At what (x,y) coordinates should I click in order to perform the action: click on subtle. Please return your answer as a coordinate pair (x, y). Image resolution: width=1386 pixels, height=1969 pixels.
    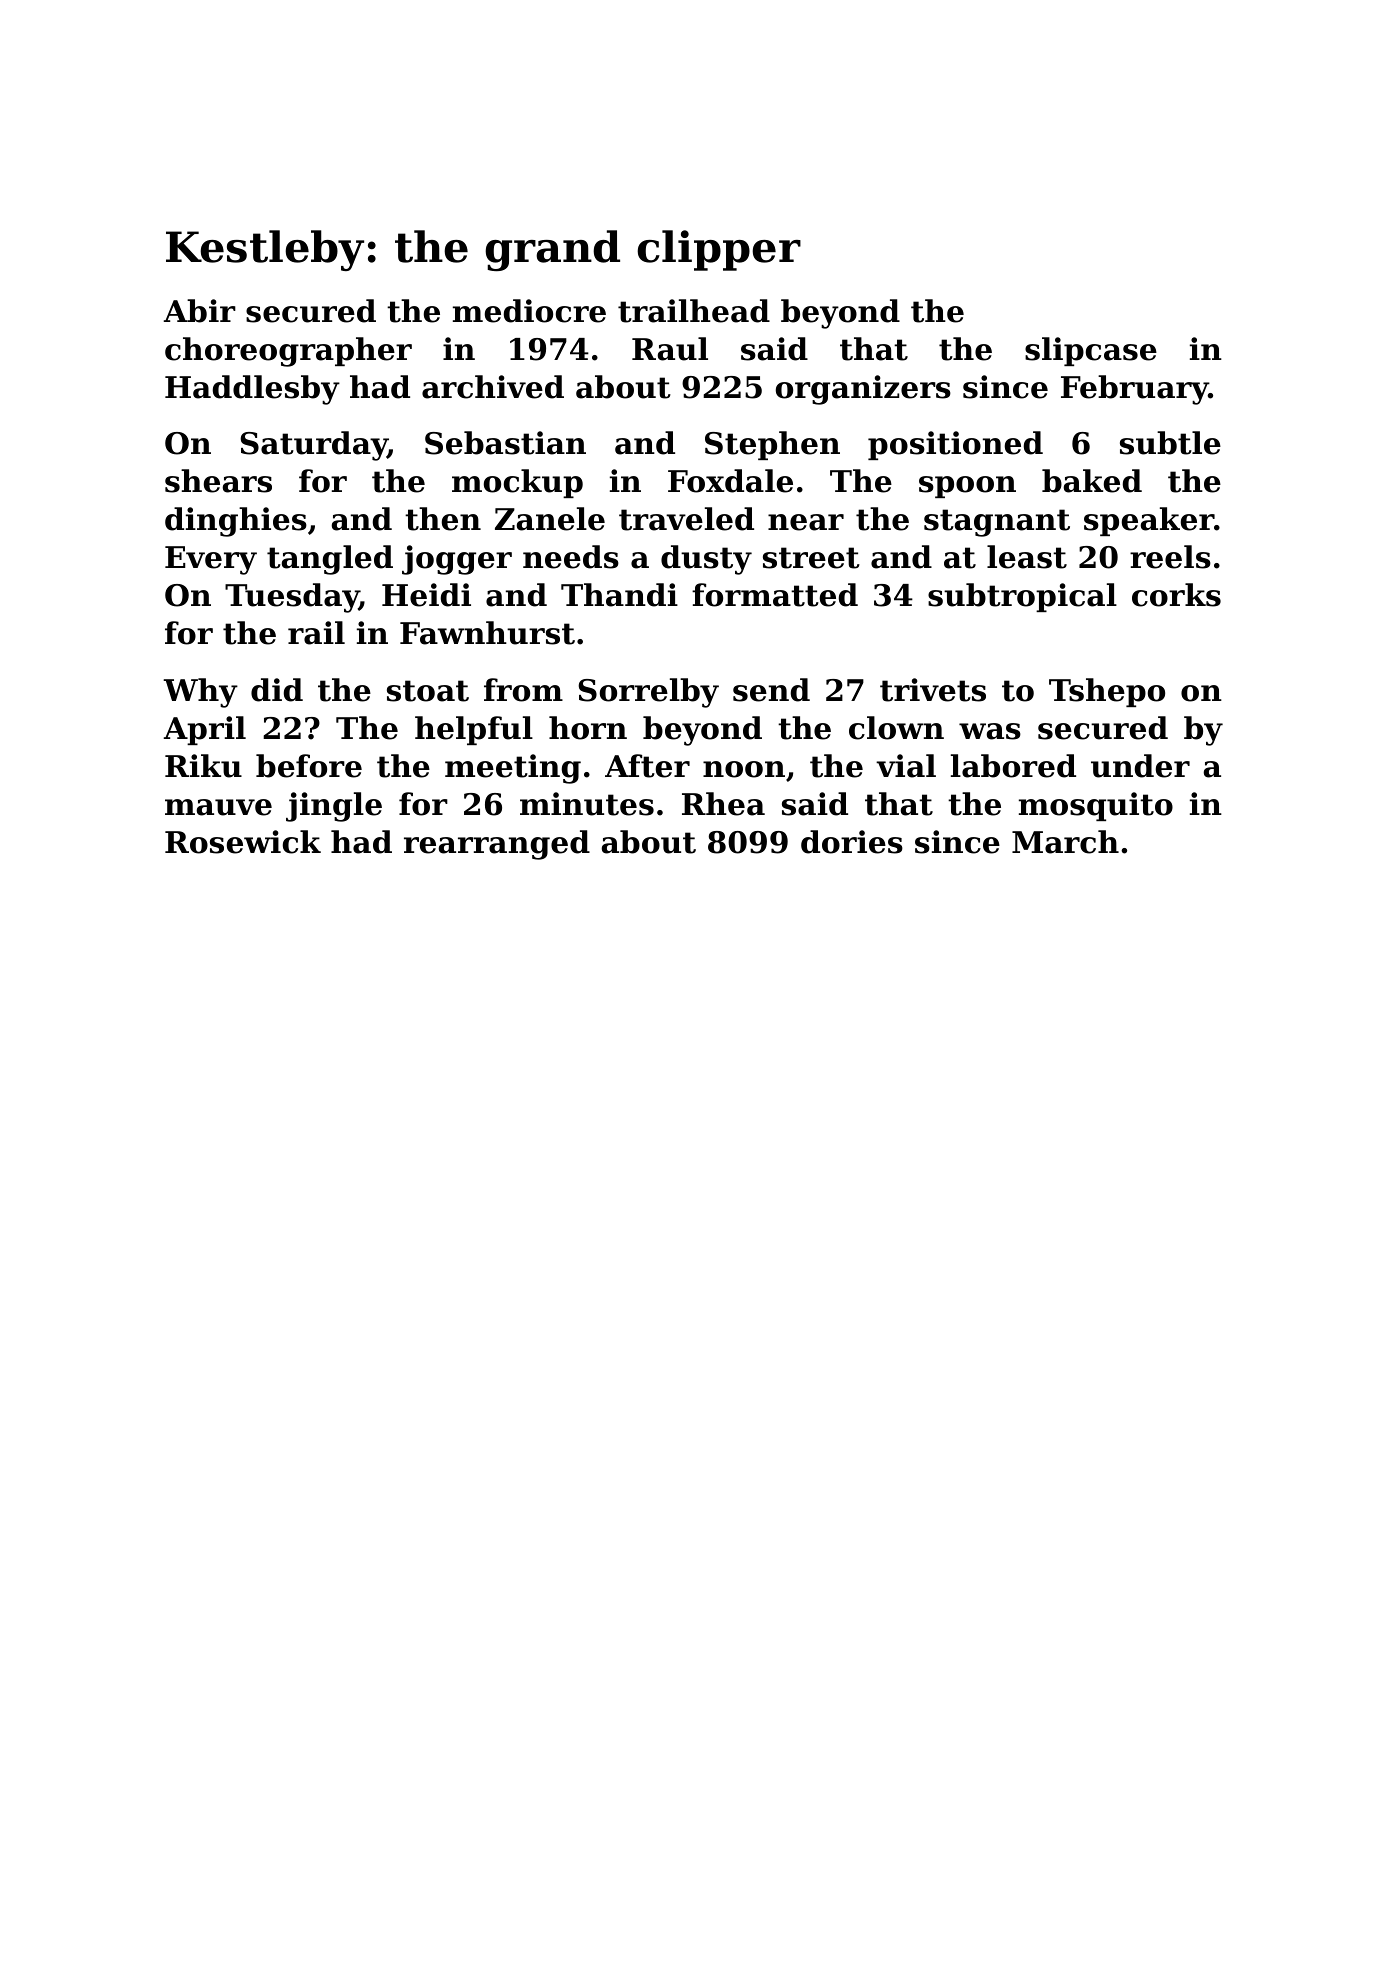
    Looking at the image, I should click on (1170, 443).
